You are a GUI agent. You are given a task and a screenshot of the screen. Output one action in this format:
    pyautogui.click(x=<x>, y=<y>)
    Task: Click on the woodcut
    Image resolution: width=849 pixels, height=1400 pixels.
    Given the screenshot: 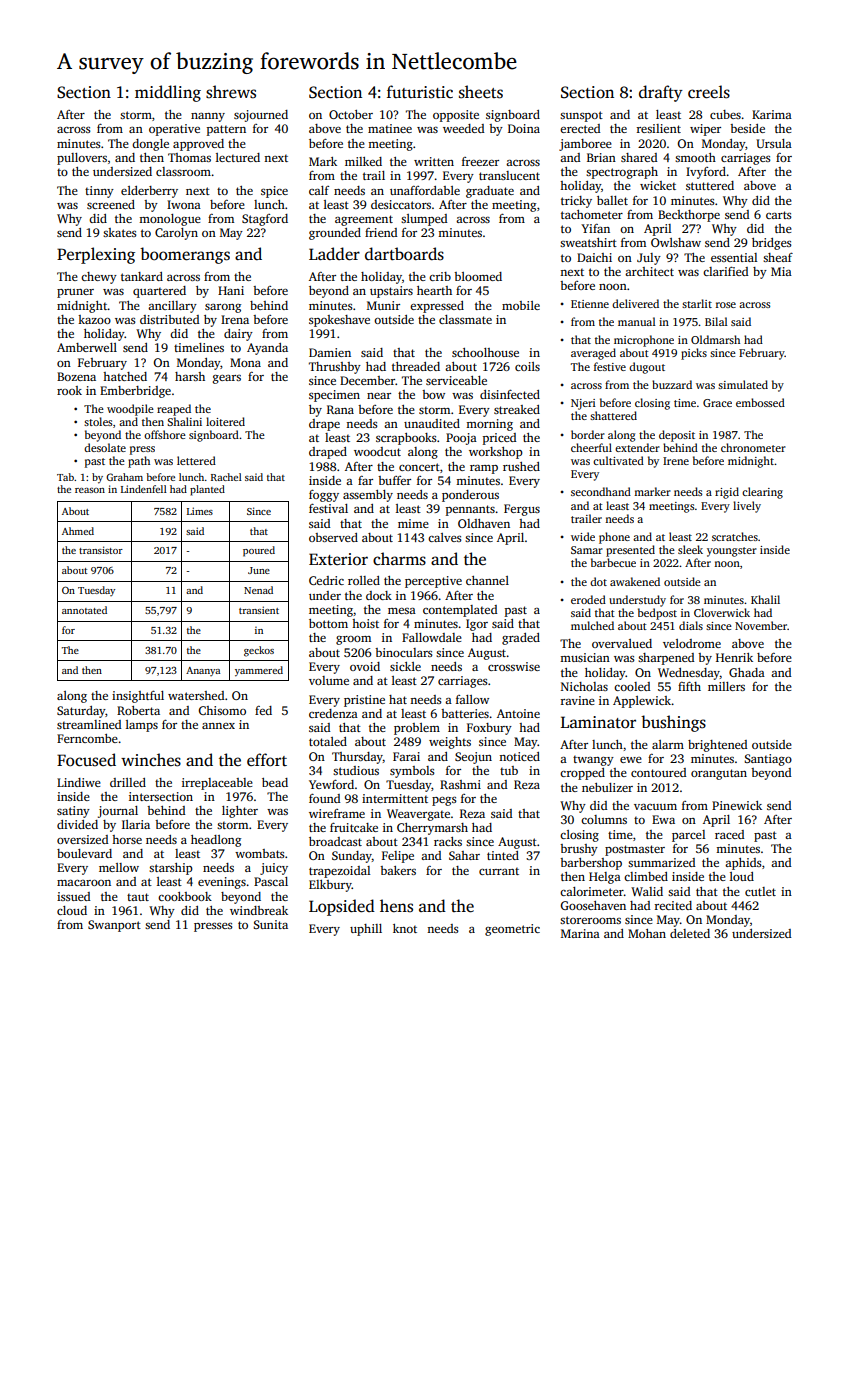 What is the action you would take?
    pyautogui.click(x=377, y=451)
